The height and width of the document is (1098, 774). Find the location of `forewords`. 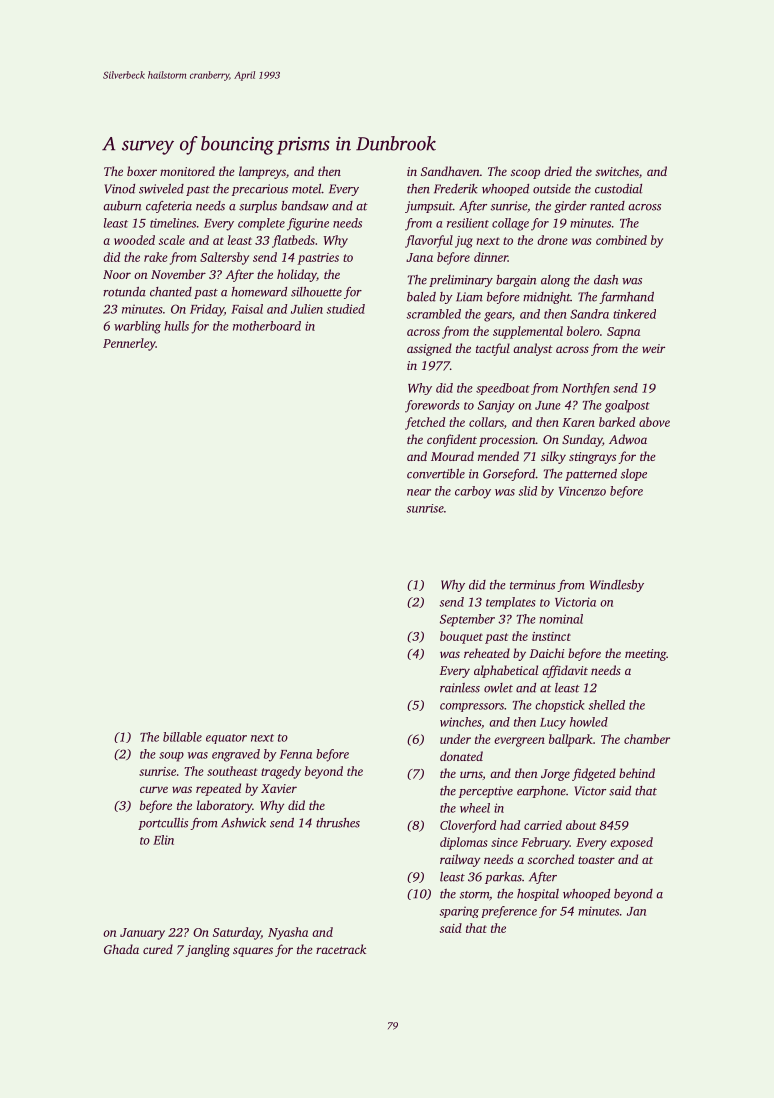

forewords is located at coordinates (432, 406).
